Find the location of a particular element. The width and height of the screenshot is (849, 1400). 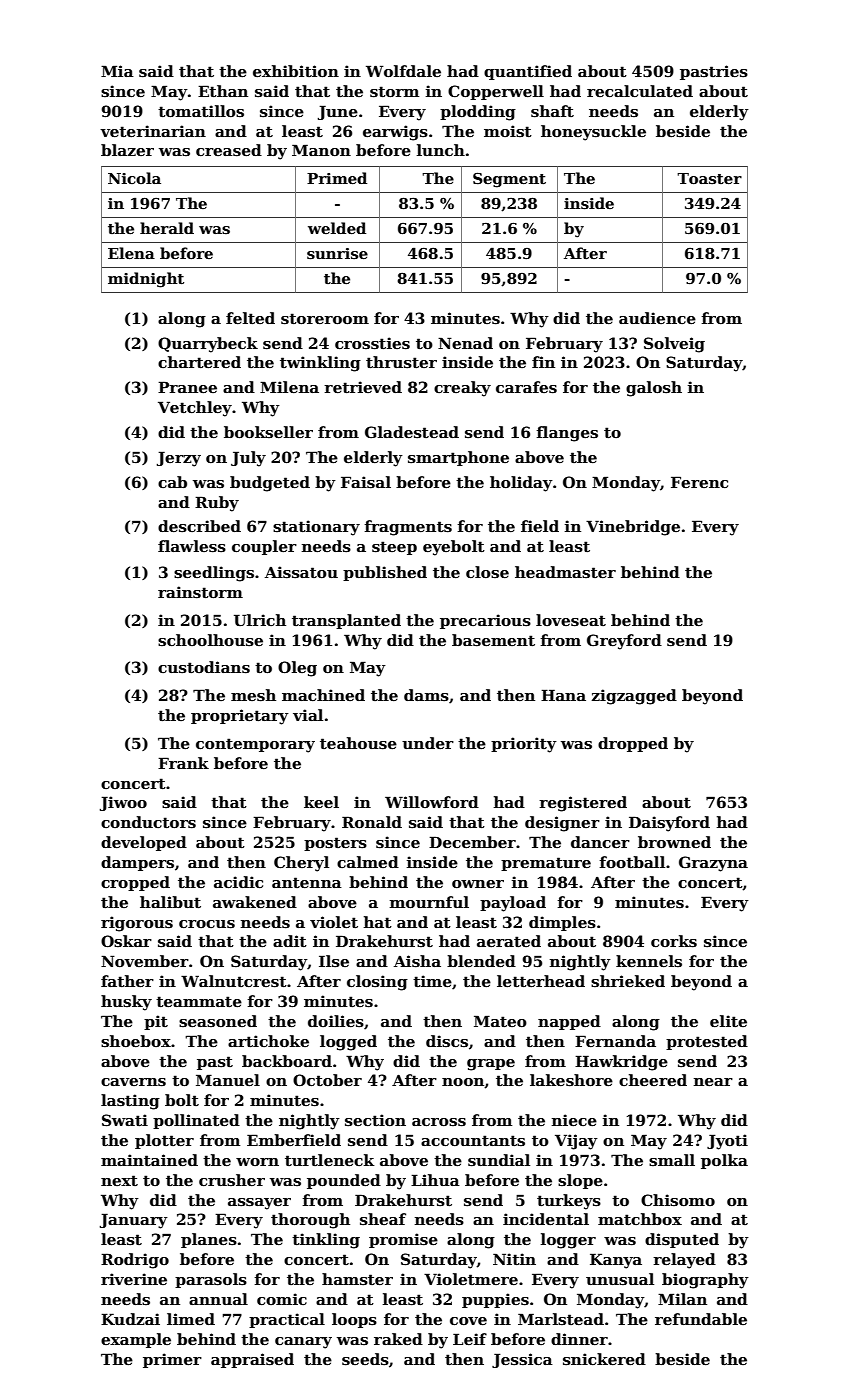

Wolfdale is located at coordinates (403, 71).
